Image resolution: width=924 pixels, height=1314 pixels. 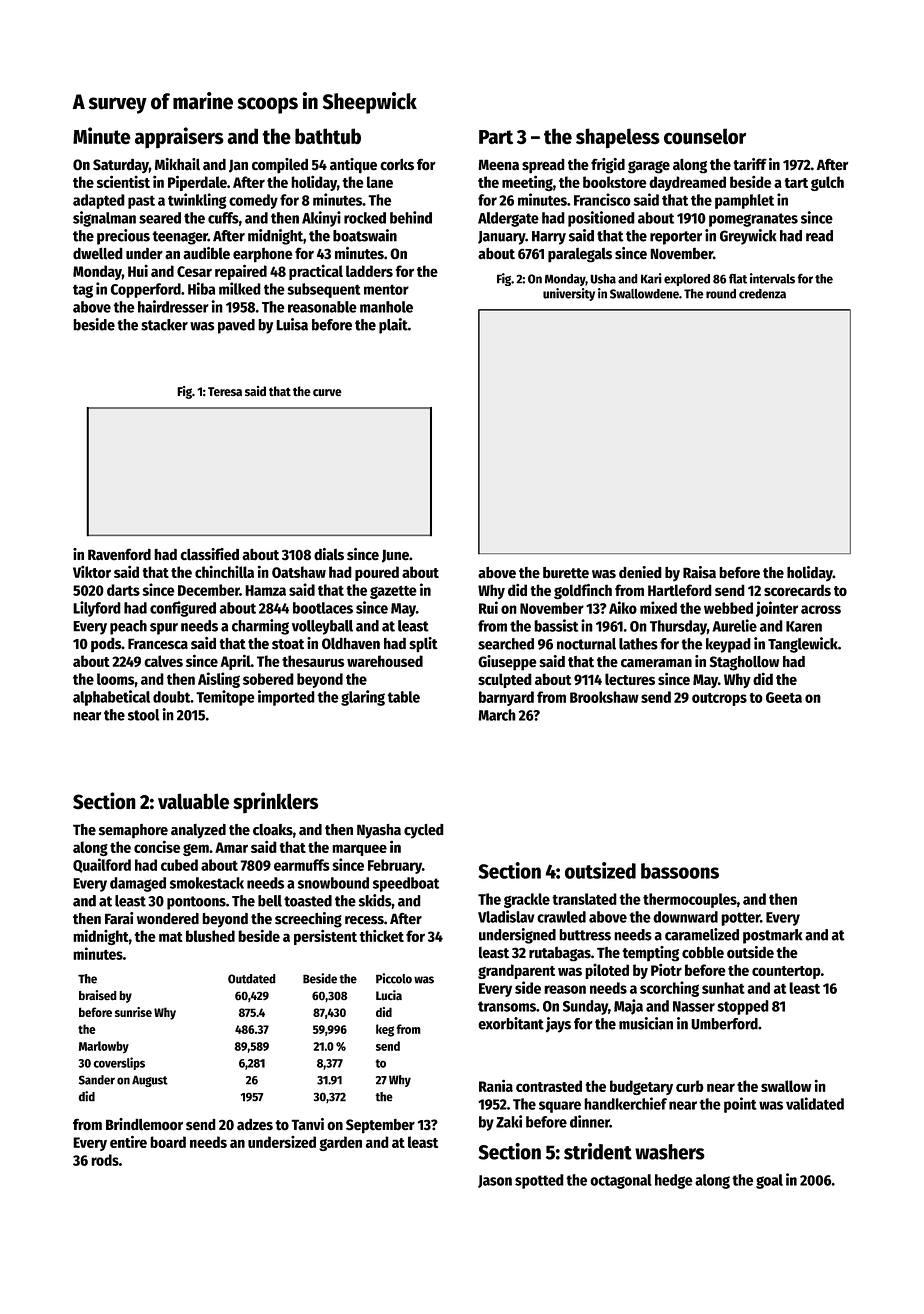 What do you see at coordinates (197, 183) in the screenshot?
I see `Piperdale` at bounding box center [197, 183].
